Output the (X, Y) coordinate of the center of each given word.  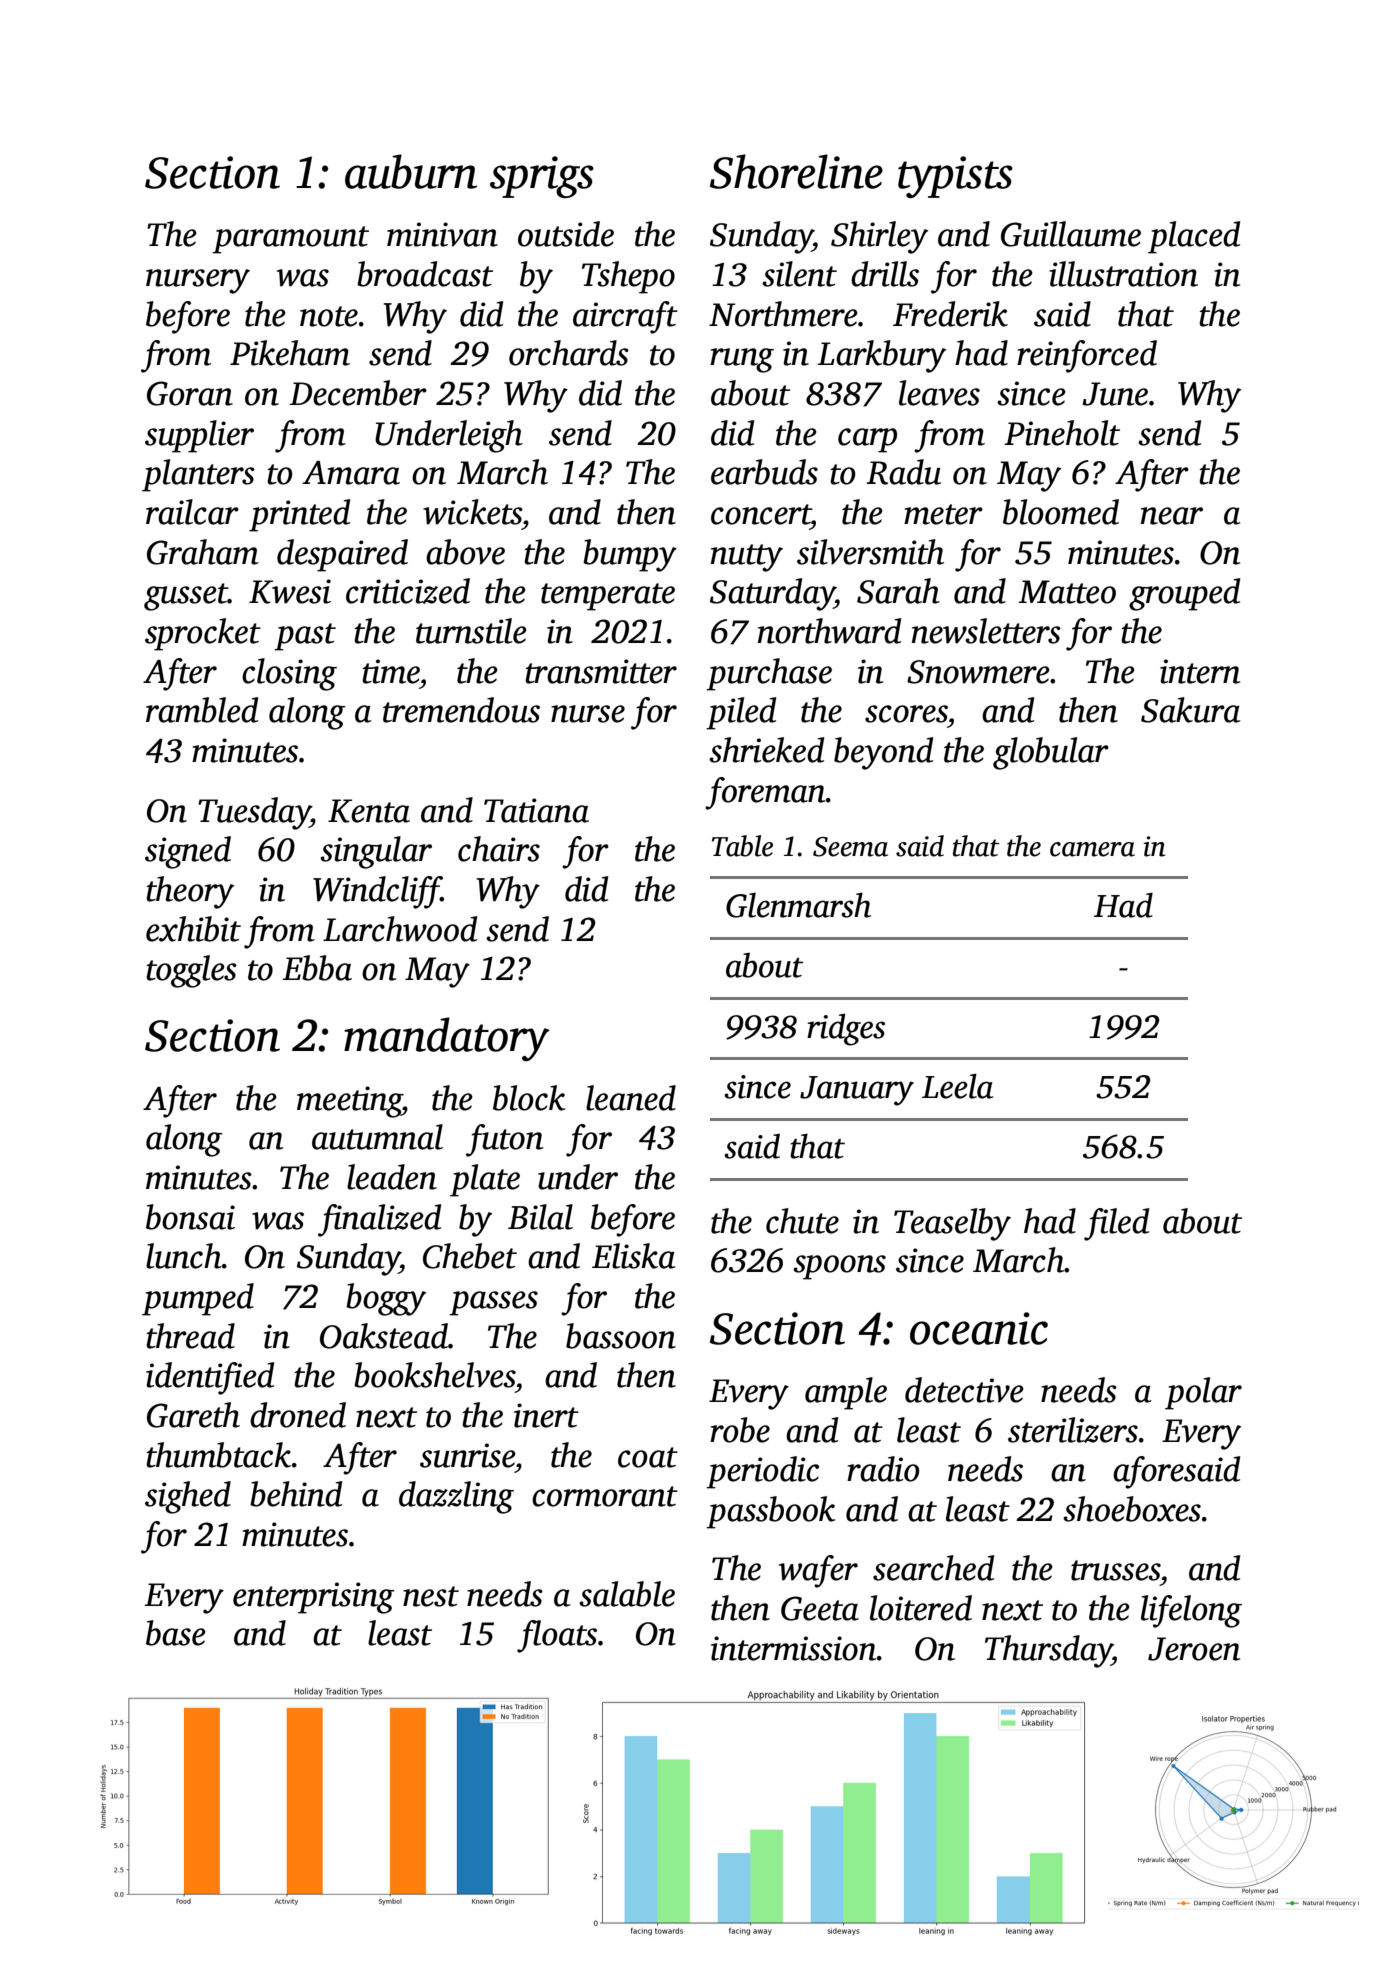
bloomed (1061, 512)
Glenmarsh (798, 905)
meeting (349, 1102)
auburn (411, 171)
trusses (1115, 1570)
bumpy (630, 555)
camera (1092, 849)
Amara (351, 473)
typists (955, 177)
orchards (569, 353)
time (391, 671)
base (176, 1633)
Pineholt (1062, 433)
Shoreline (796, 171)
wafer (818, 1571)
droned (298, 1415)
